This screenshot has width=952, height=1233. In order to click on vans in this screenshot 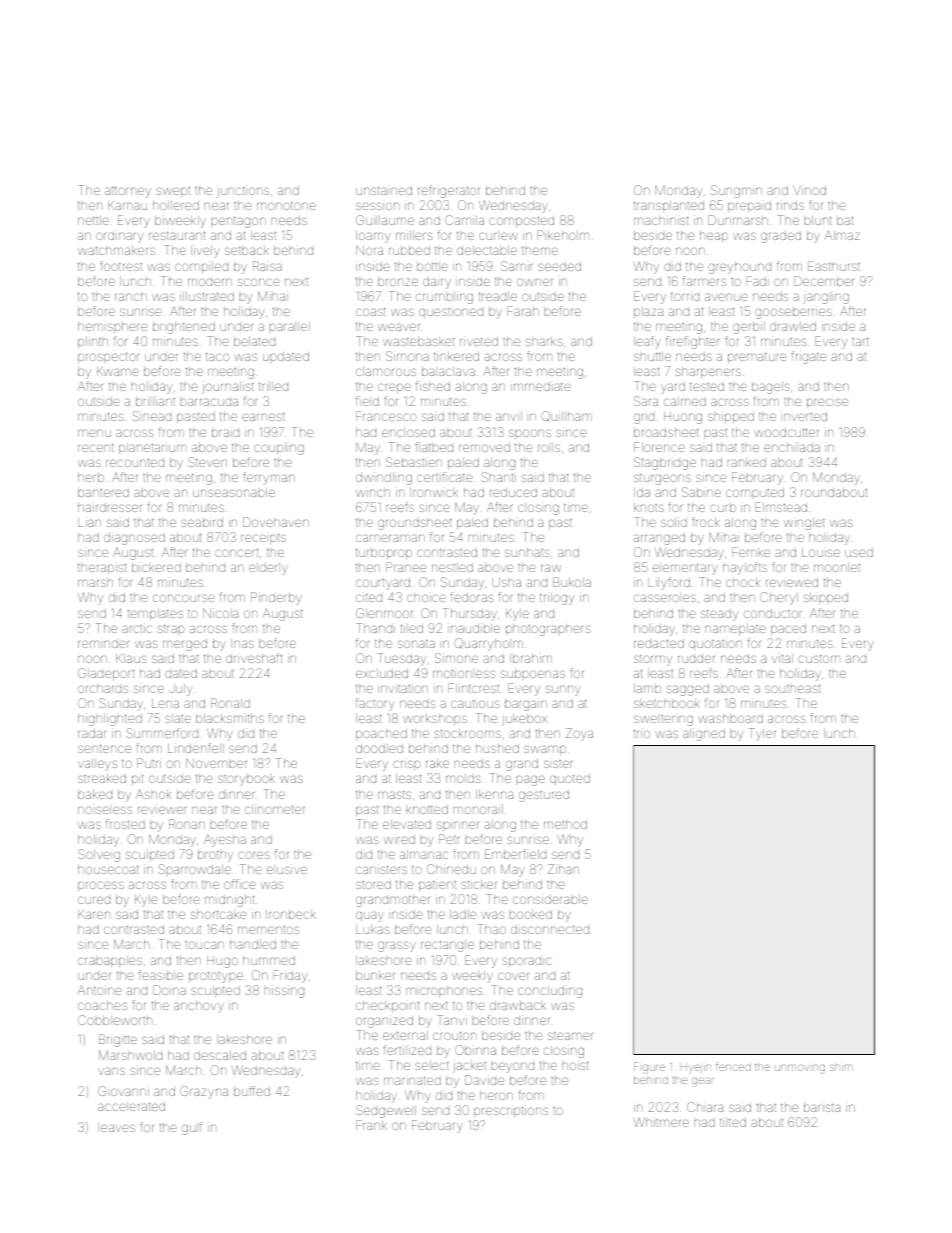, I will do `click(111, 1071)`.
